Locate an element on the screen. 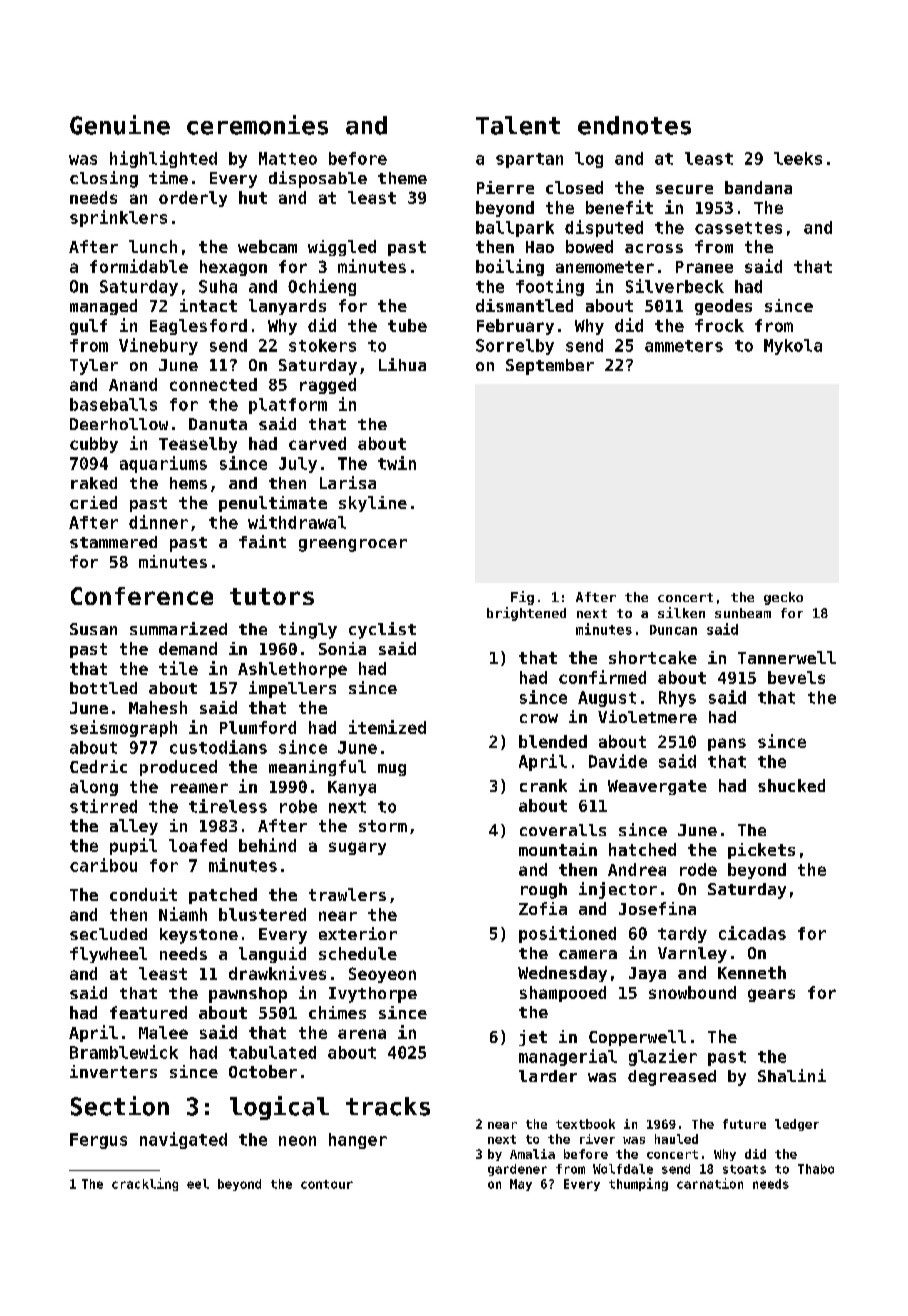  ammeters is located at coordinates (684, 346).
